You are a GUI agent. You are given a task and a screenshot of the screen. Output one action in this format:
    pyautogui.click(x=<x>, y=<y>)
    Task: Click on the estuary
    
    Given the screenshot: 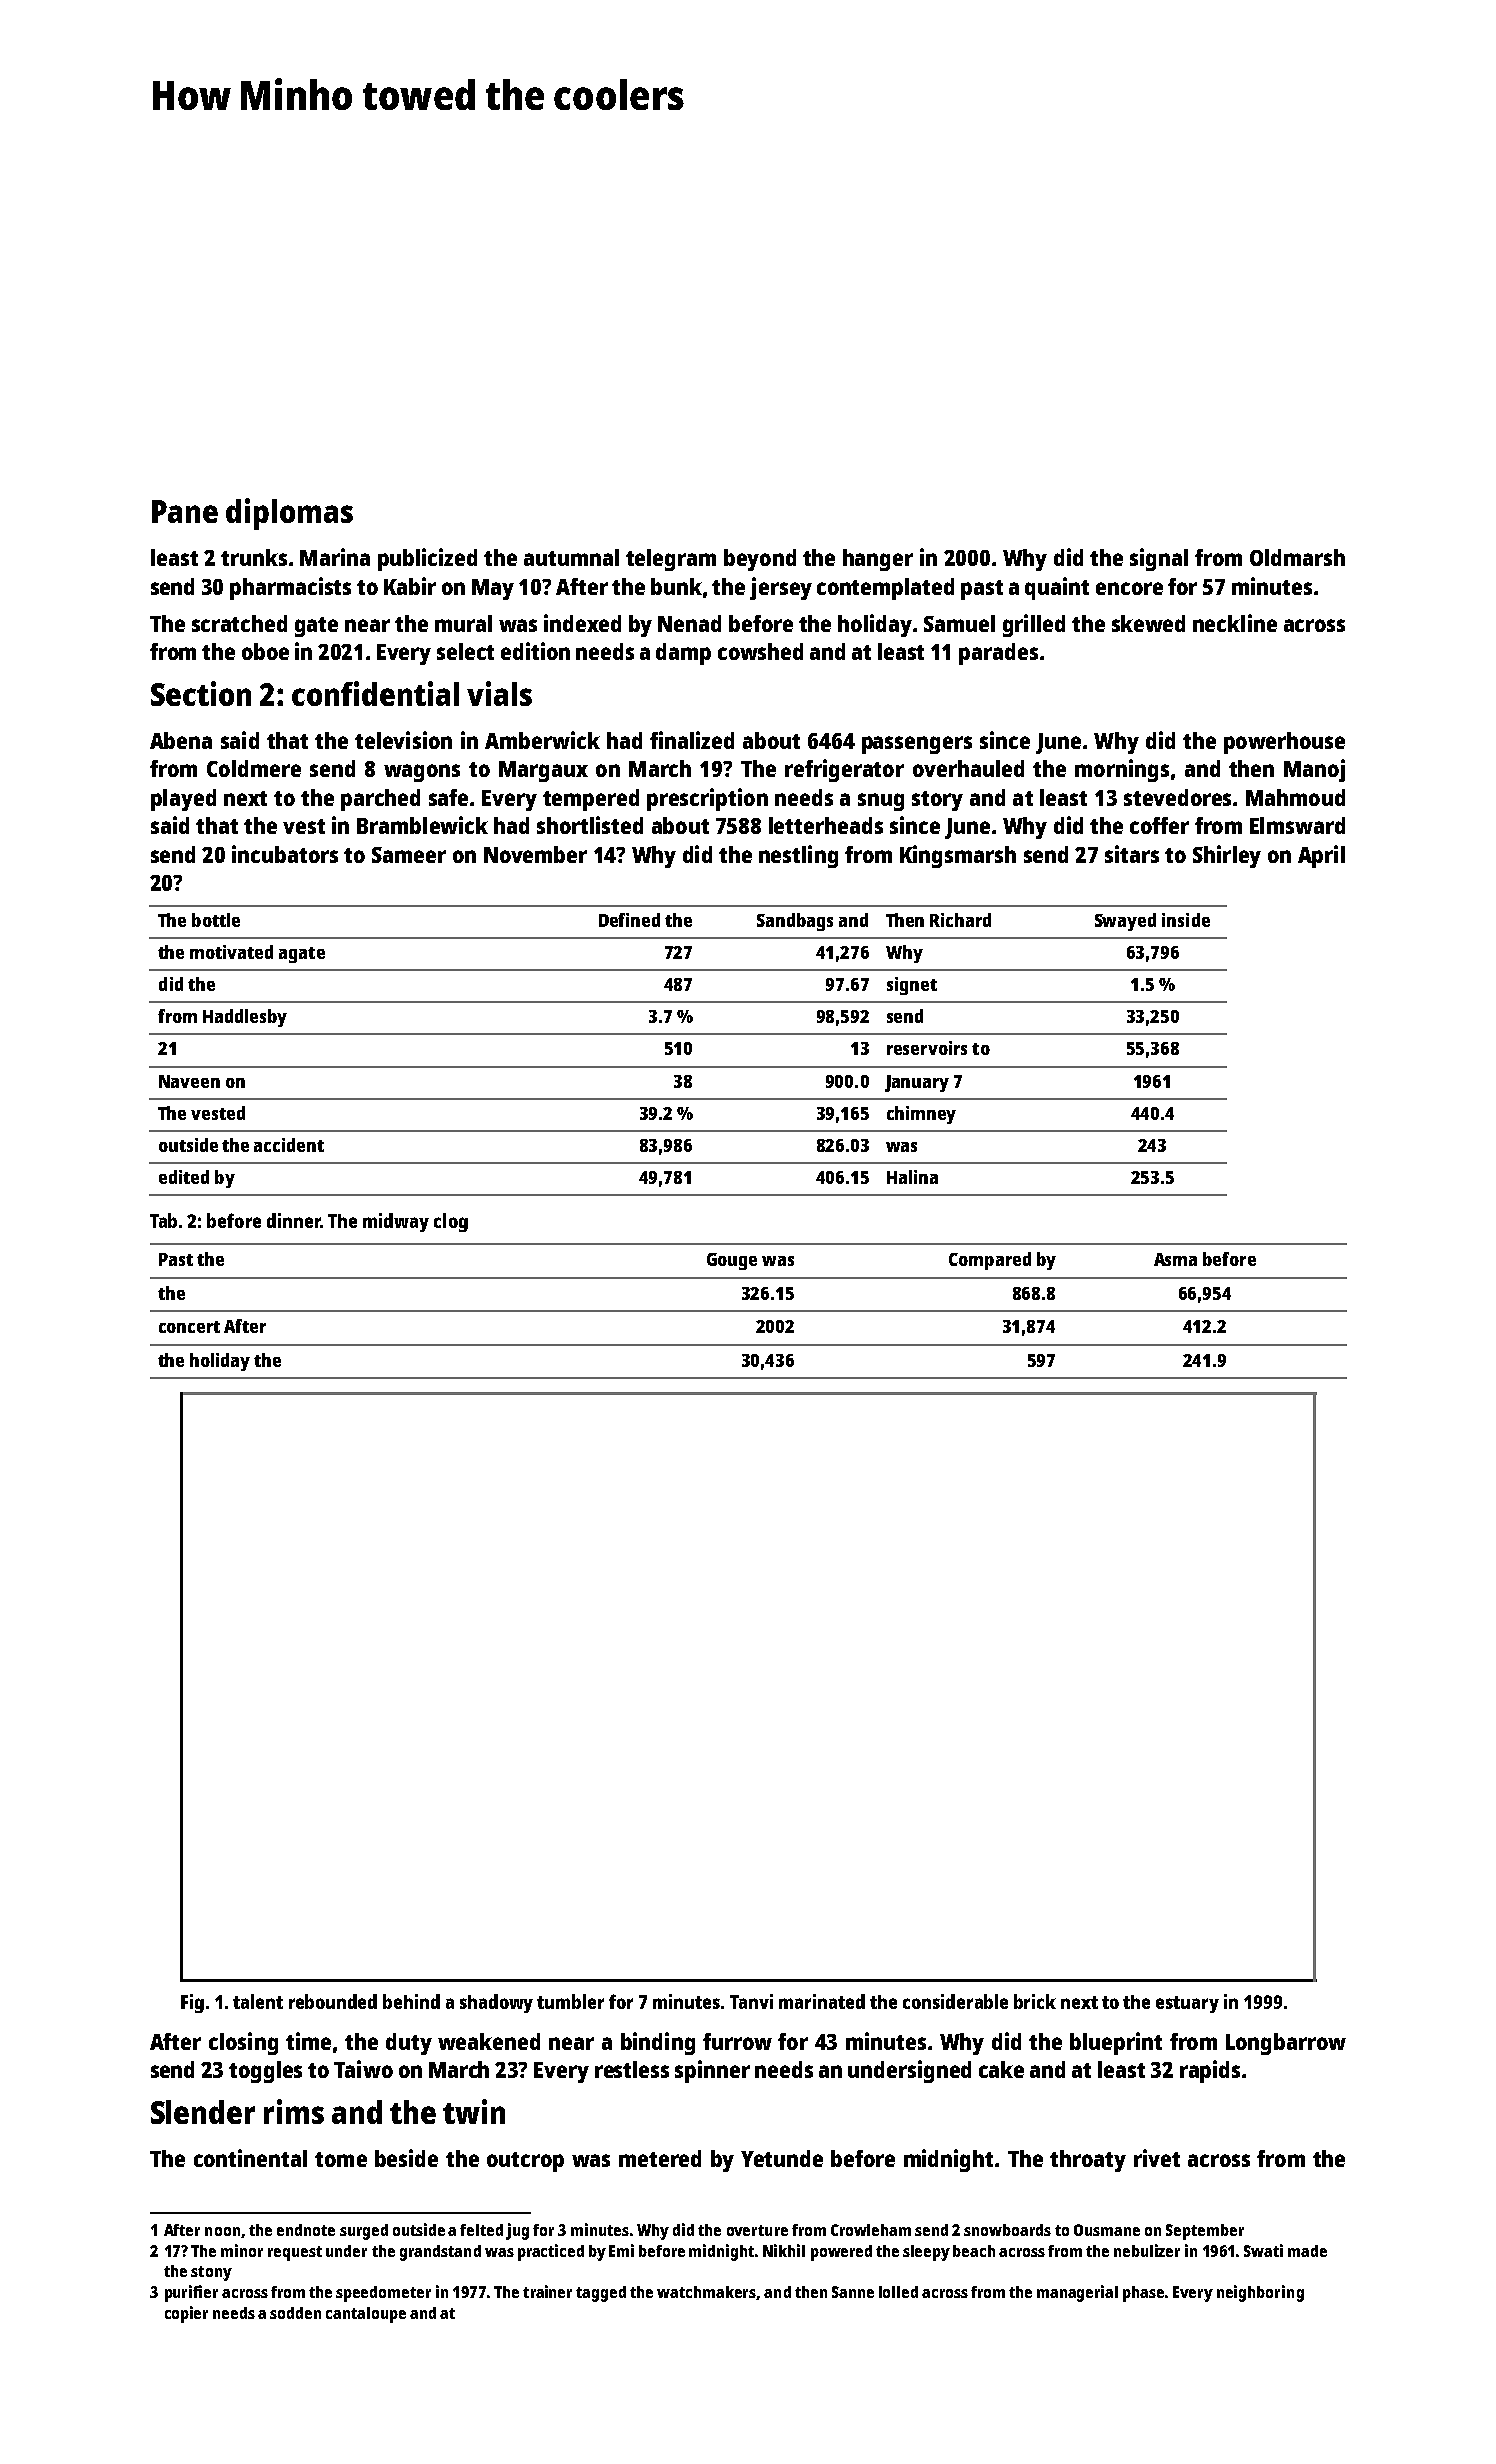 What is the action you would take?
    pyautogui.click(x=1187, y=2004)
